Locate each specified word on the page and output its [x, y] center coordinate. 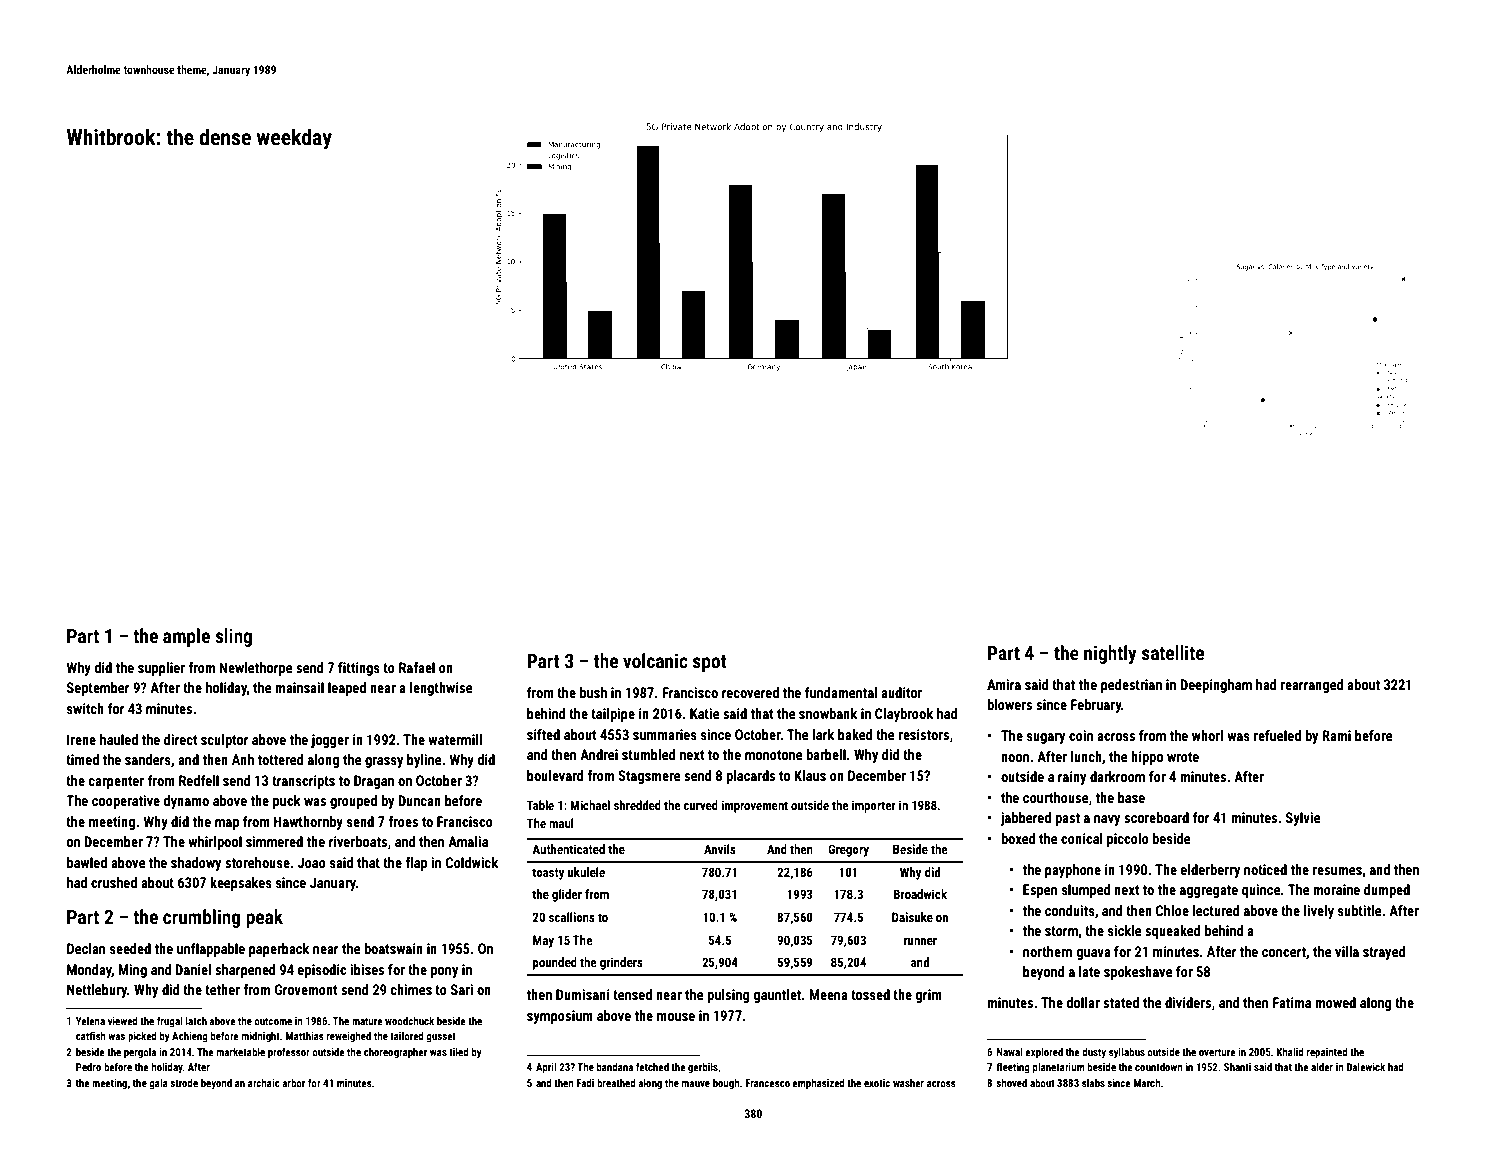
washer [908, 1083]
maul [561, 823]
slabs [1093, 1083]
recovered [750, 692]
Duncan [419, 800]
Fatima [1292, 1002]
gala [158, 1084]
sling [233, 637]
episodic [322, 971]
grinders [621, 963]
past [1067, 819]
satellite [1173, 652]
